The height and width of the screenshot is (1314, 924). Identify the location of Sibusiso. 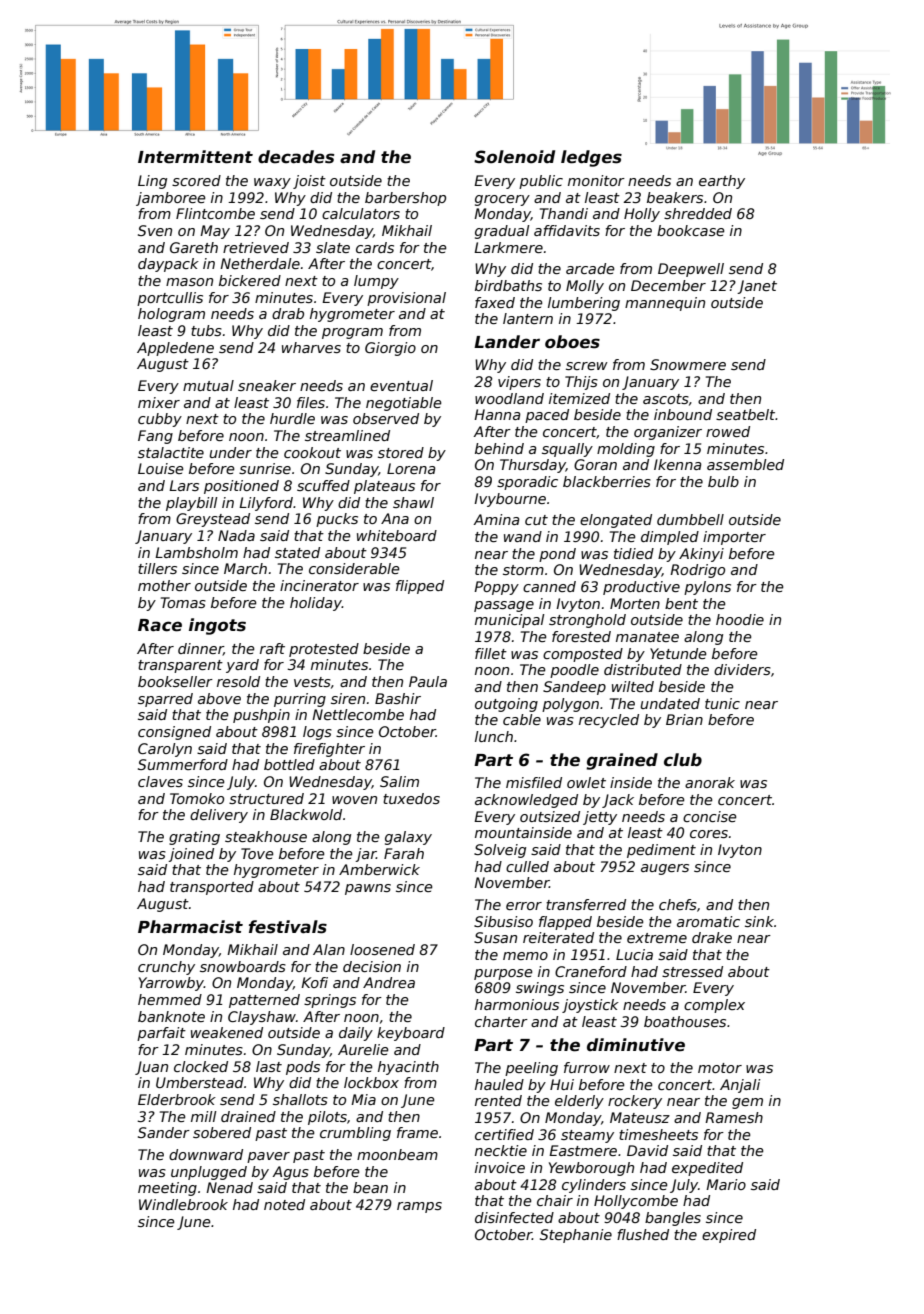
(503, 921).
